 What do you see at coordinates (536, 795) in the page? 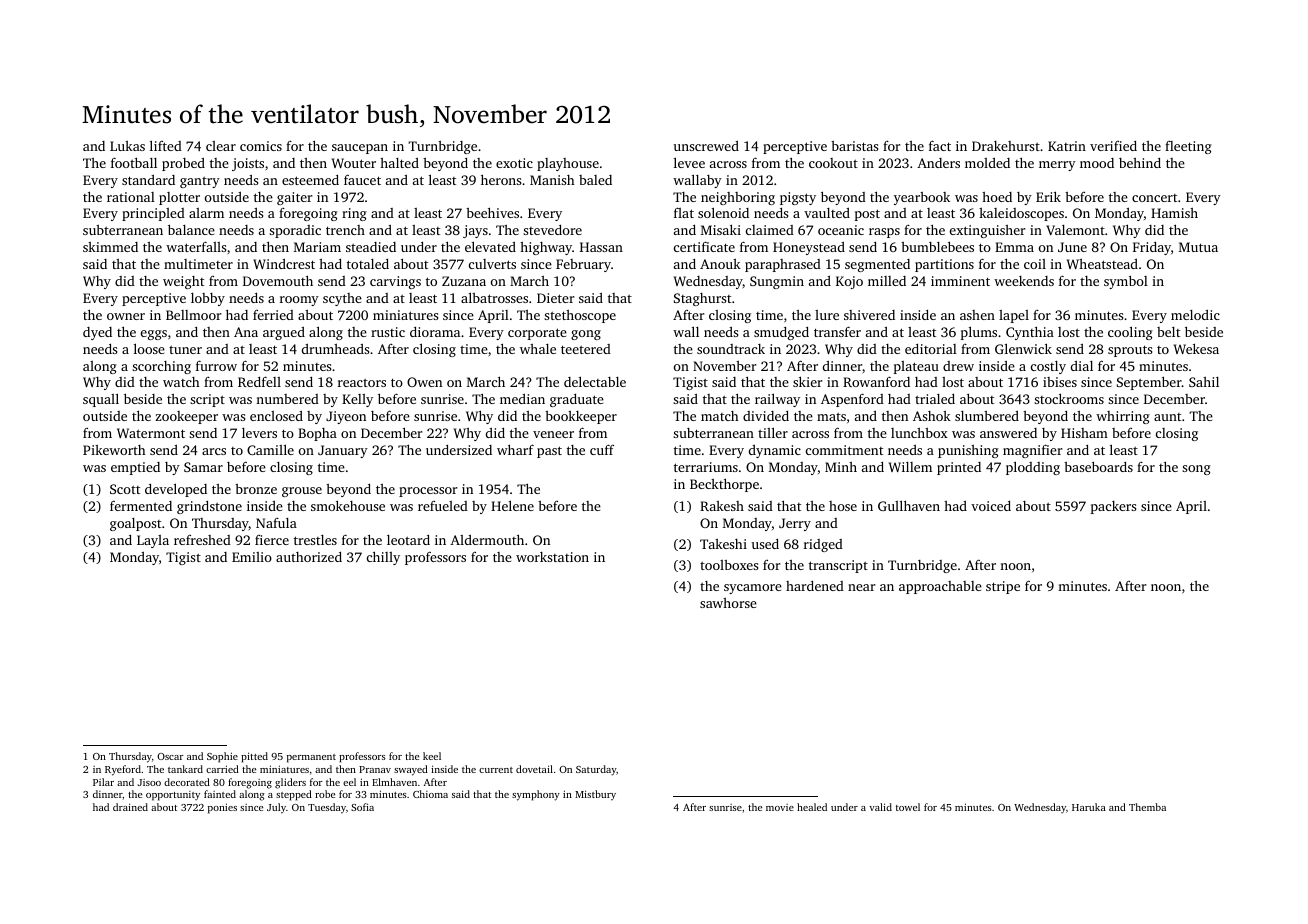
I see `symphony` at bounding box center [536, 795].
